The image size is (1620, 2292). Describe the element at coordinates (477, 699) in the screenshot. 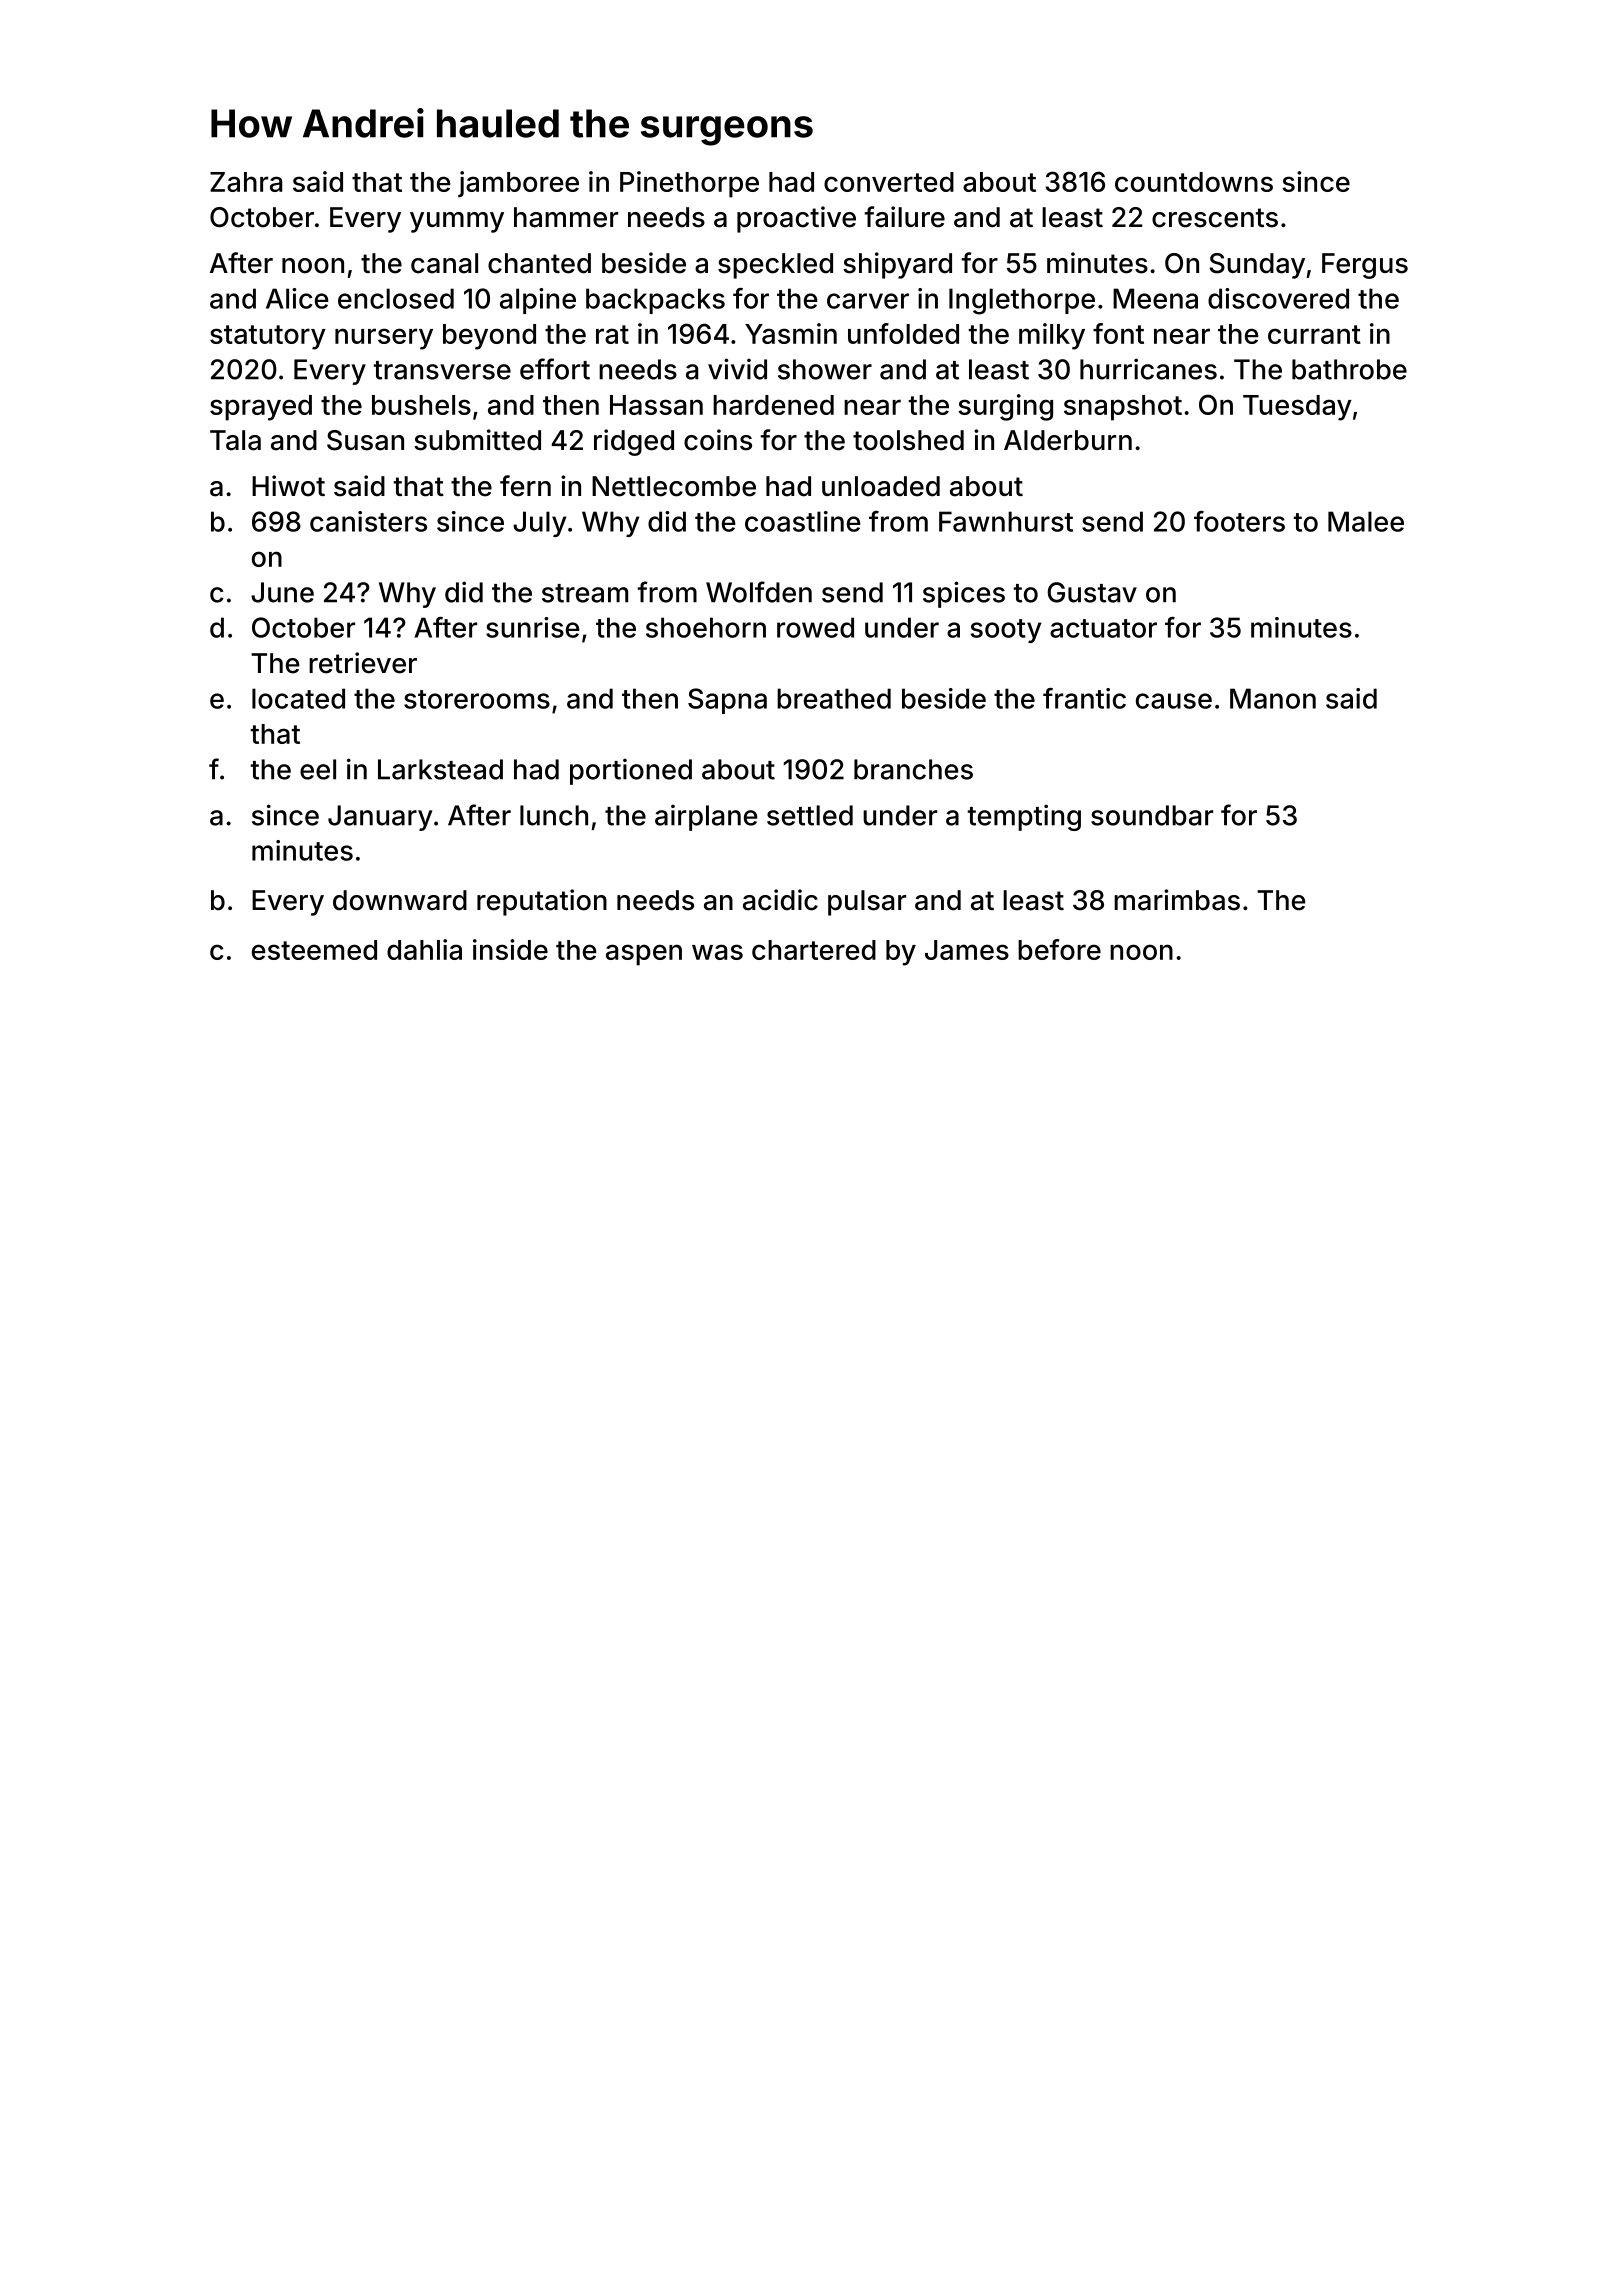

I see `storerooms` at that location.
